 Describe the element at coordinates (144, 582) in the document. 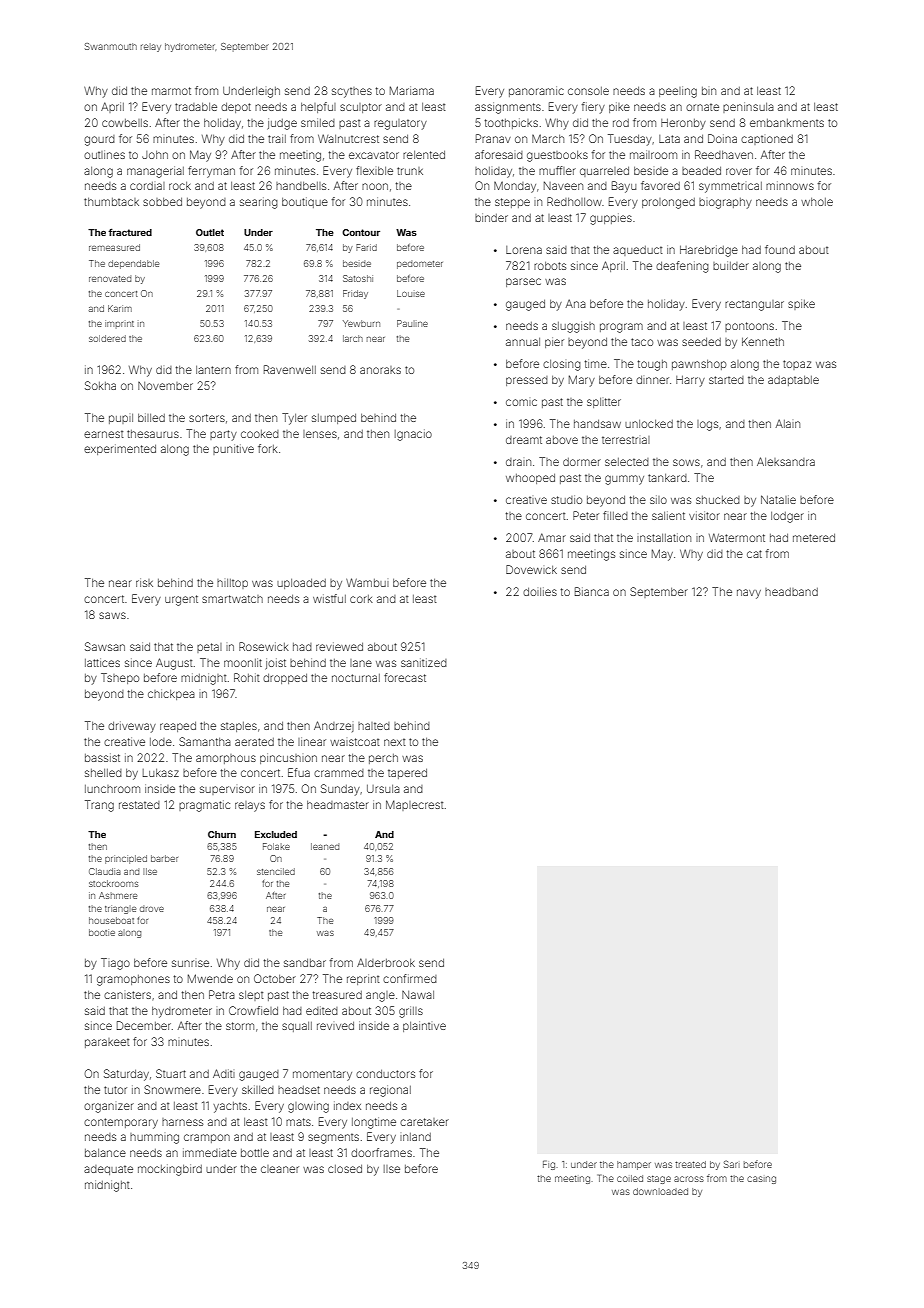

I see `risk` at that location.
